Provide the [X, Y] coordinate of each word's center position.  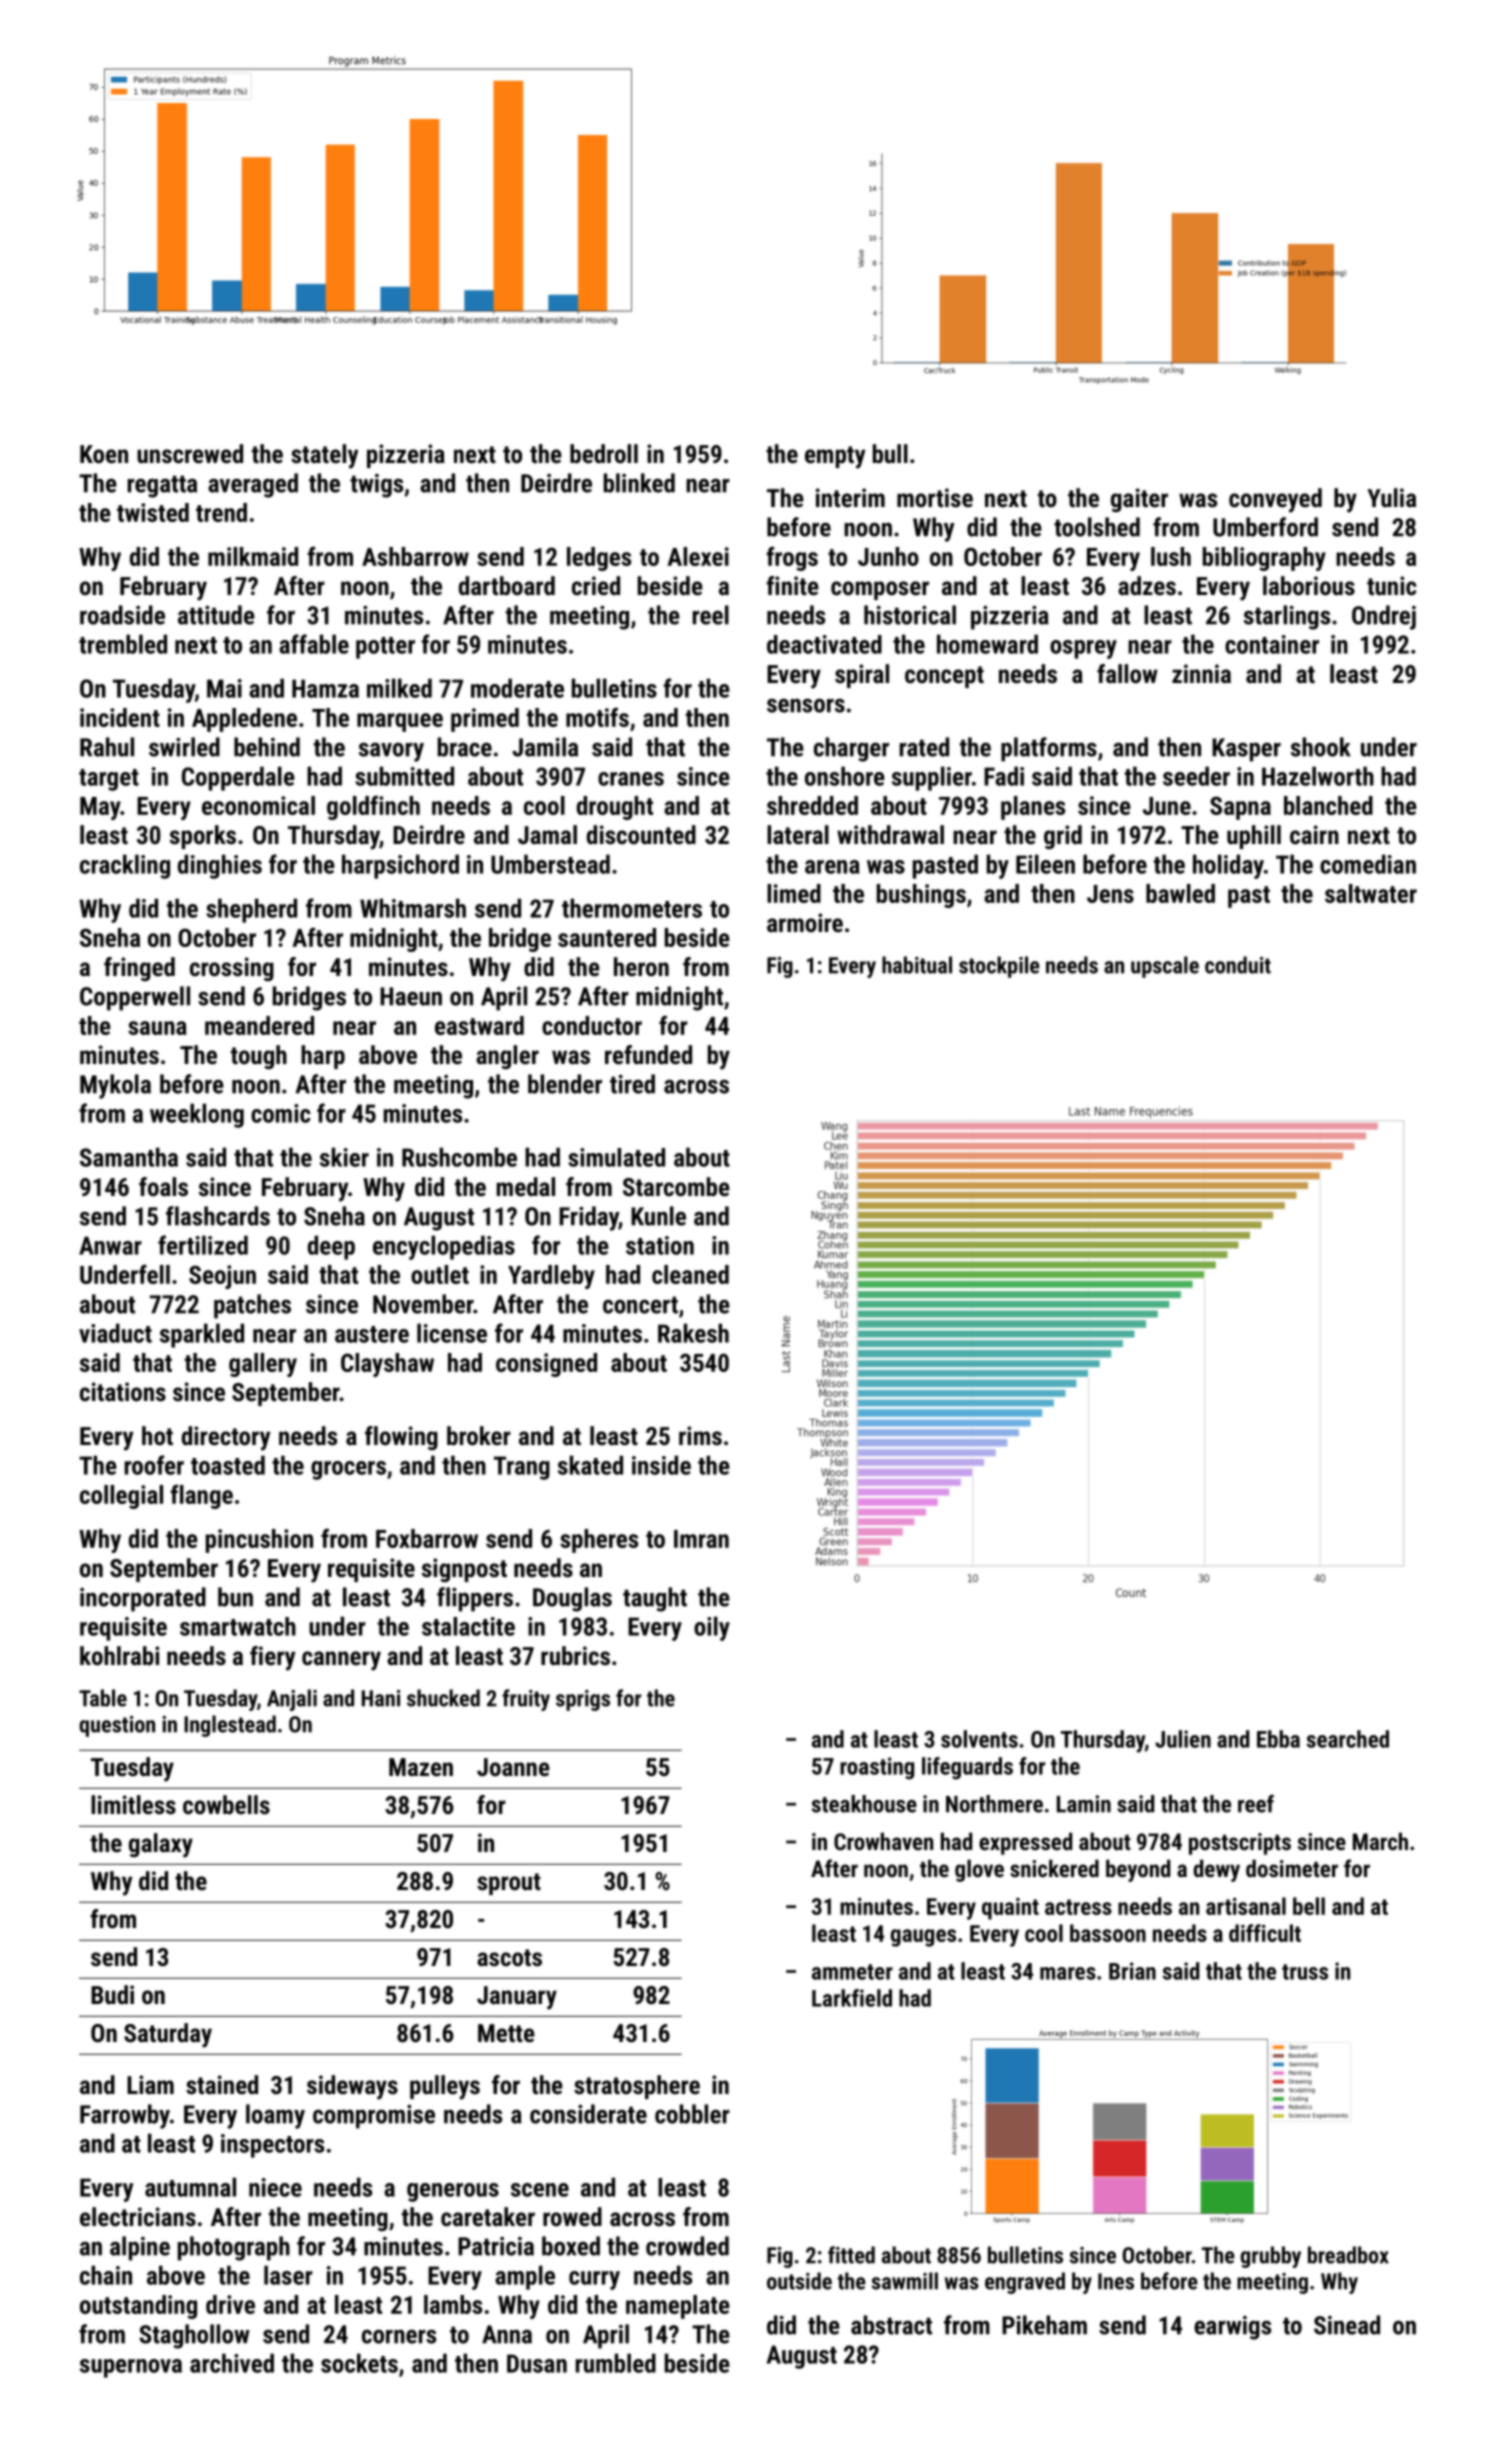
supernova [131, 2368]
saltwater [1371, 893]
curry [594, 2280]
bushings [921, 896]
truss [1305, 1972]
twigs [376, 486]
